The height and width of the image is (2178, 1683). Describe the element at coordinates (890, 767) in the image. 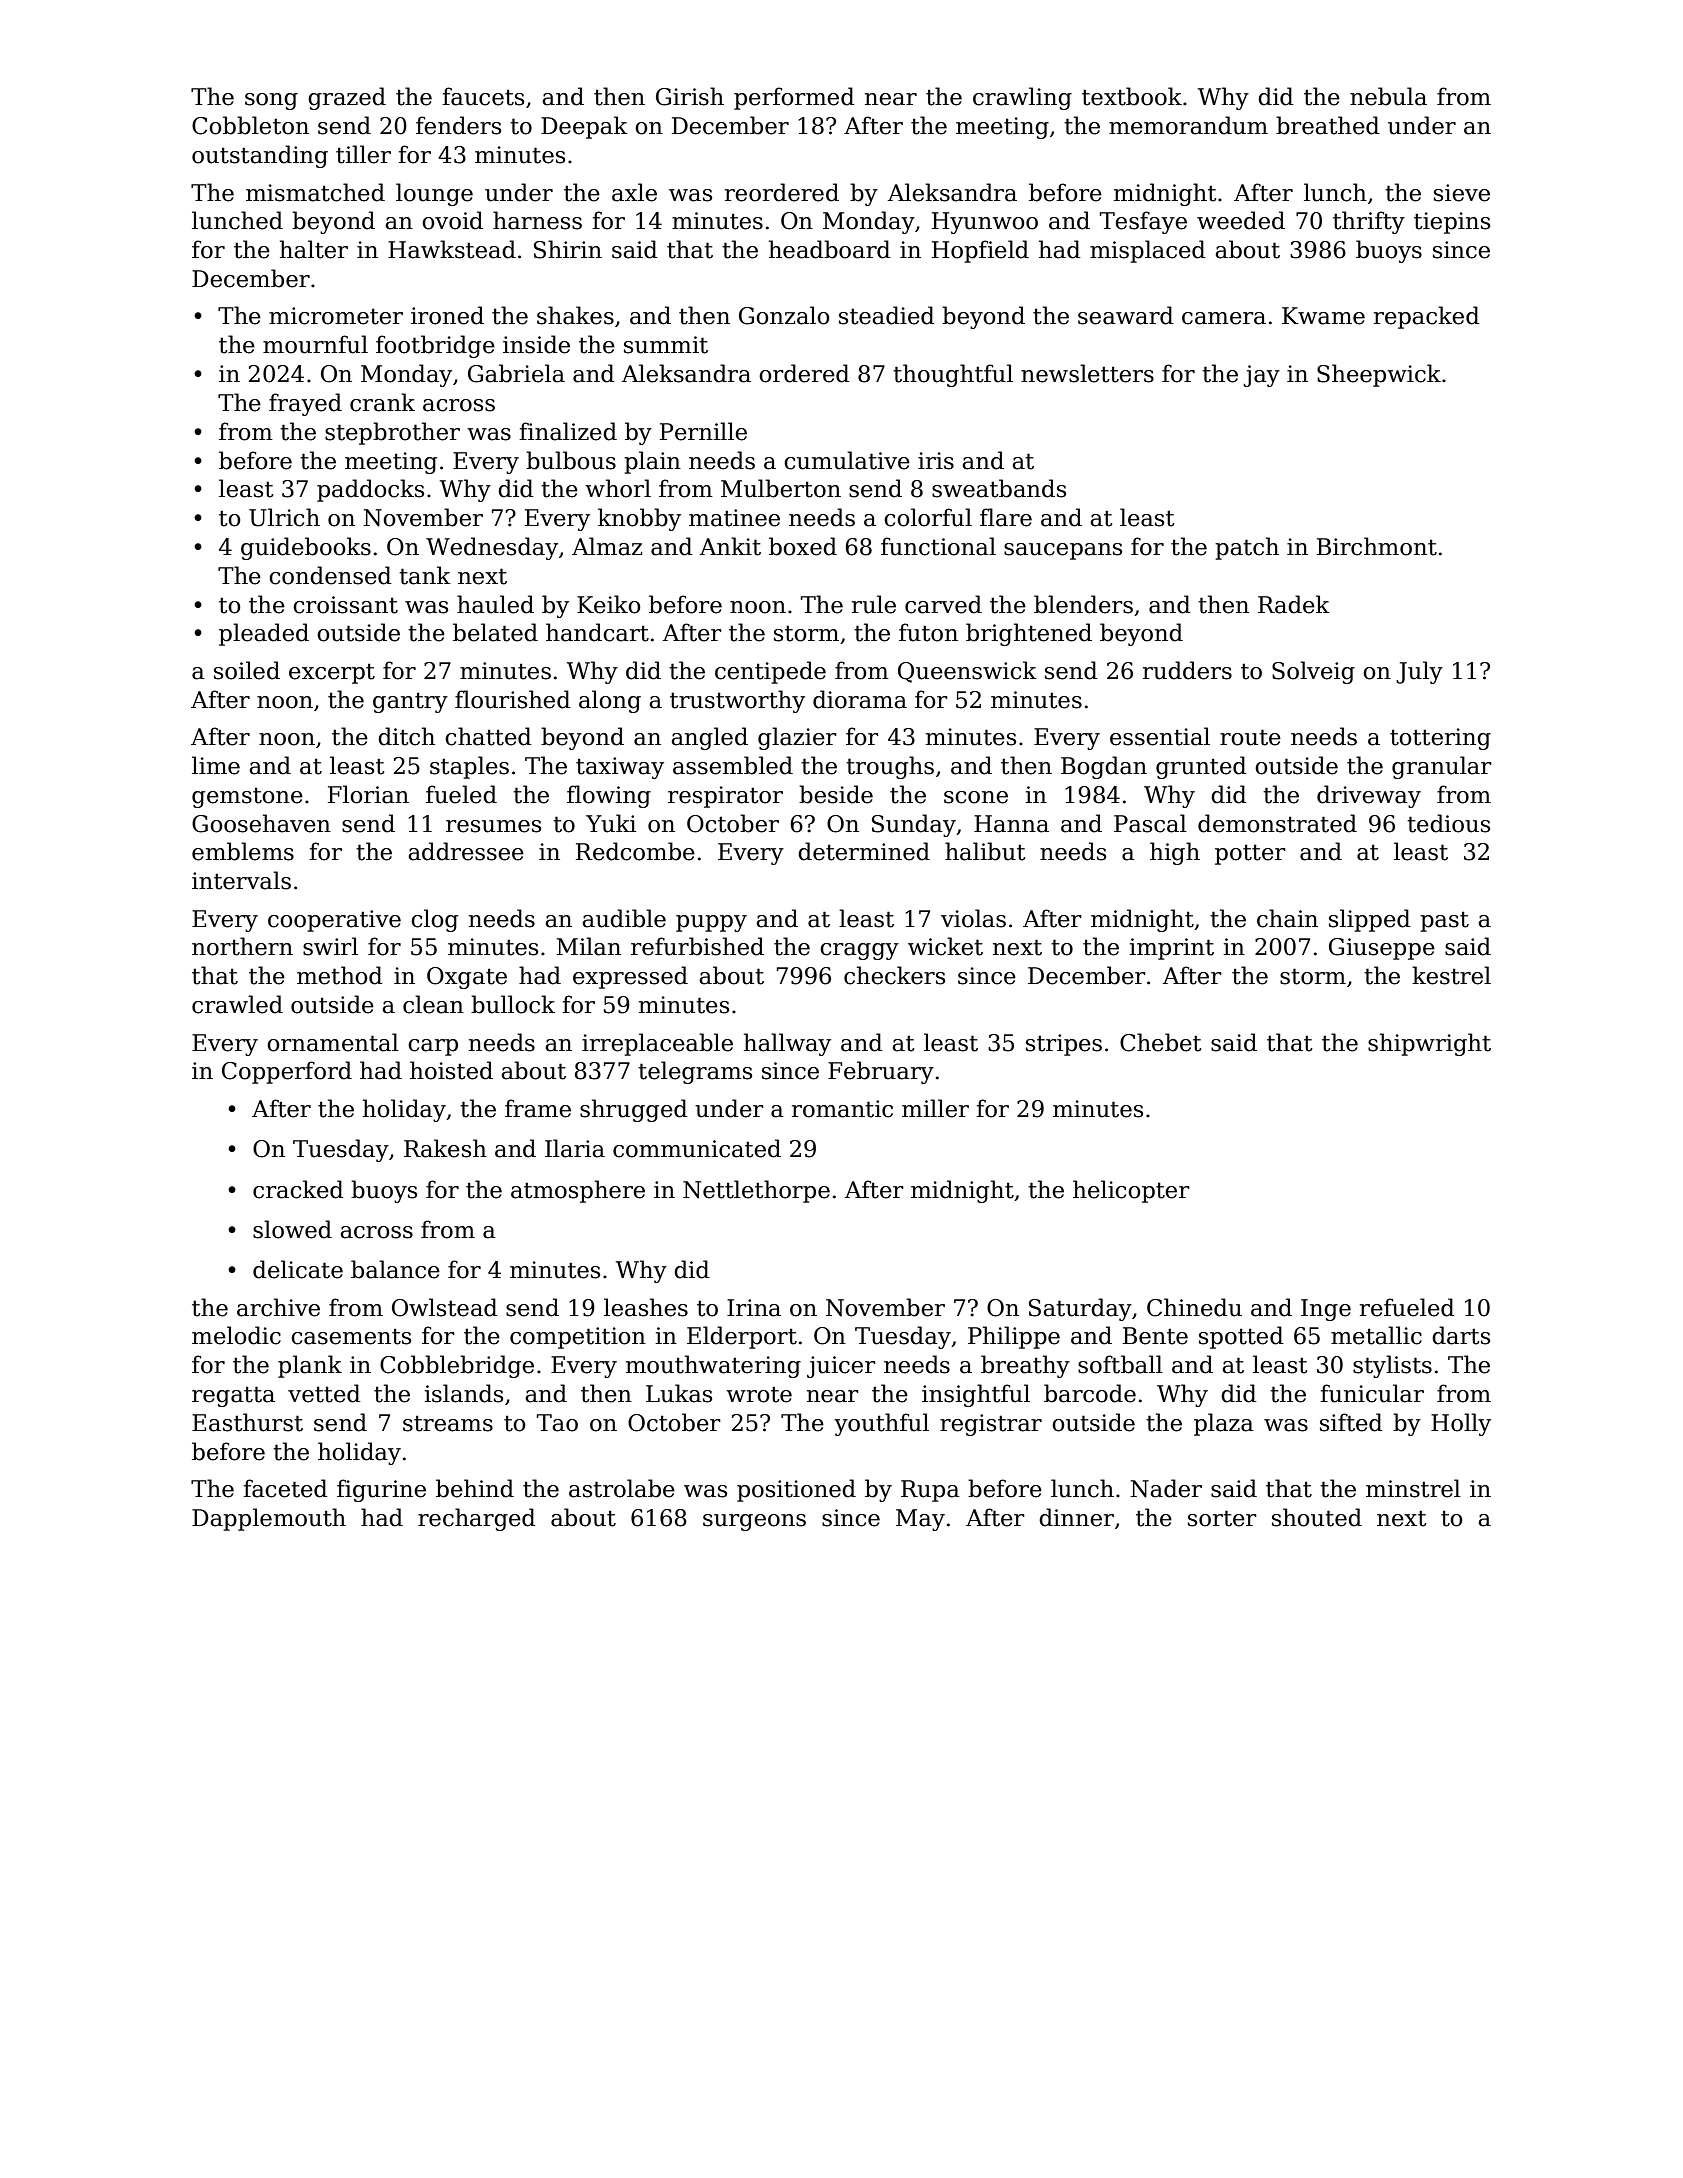

I see `troughs` at that location.
